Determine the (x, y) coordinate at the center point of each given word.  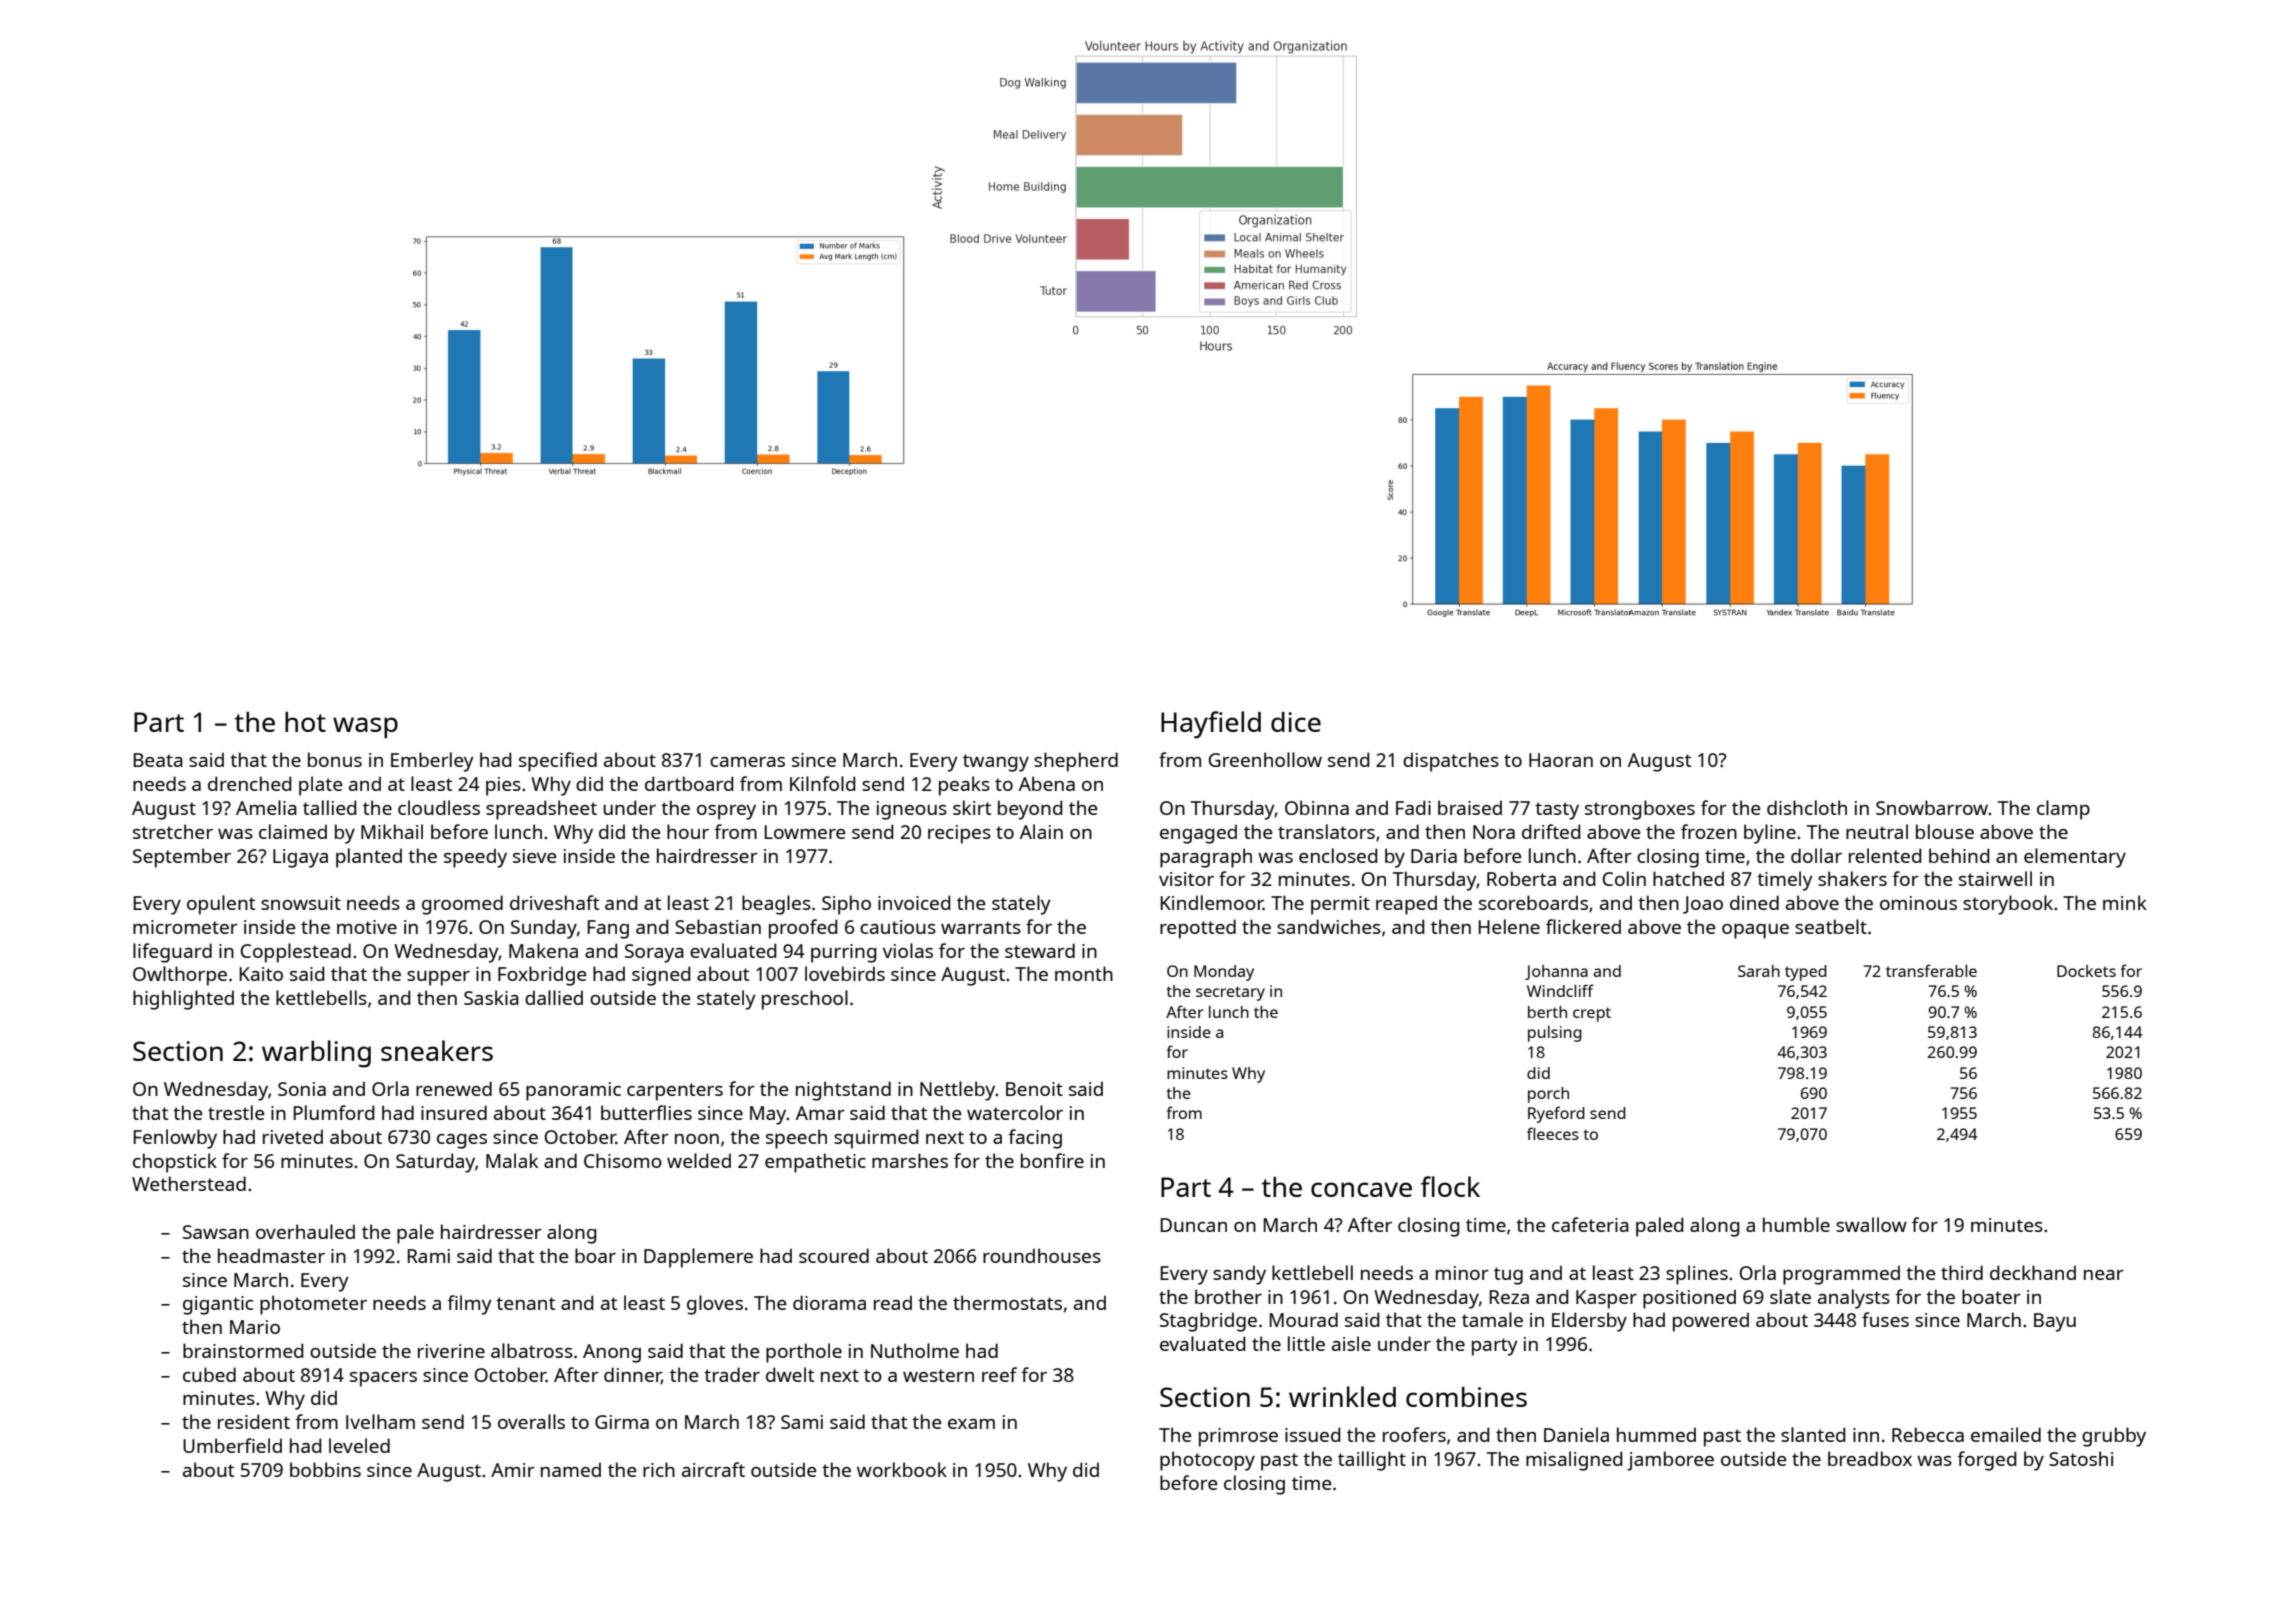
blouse (1945, 831)
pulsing (1555, 1034)
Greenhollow (1265, 759)
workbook (902, 1469)
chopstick (175, 1163)
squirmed (876, 1139)
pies (503, 786)
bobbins (325, 1469)
